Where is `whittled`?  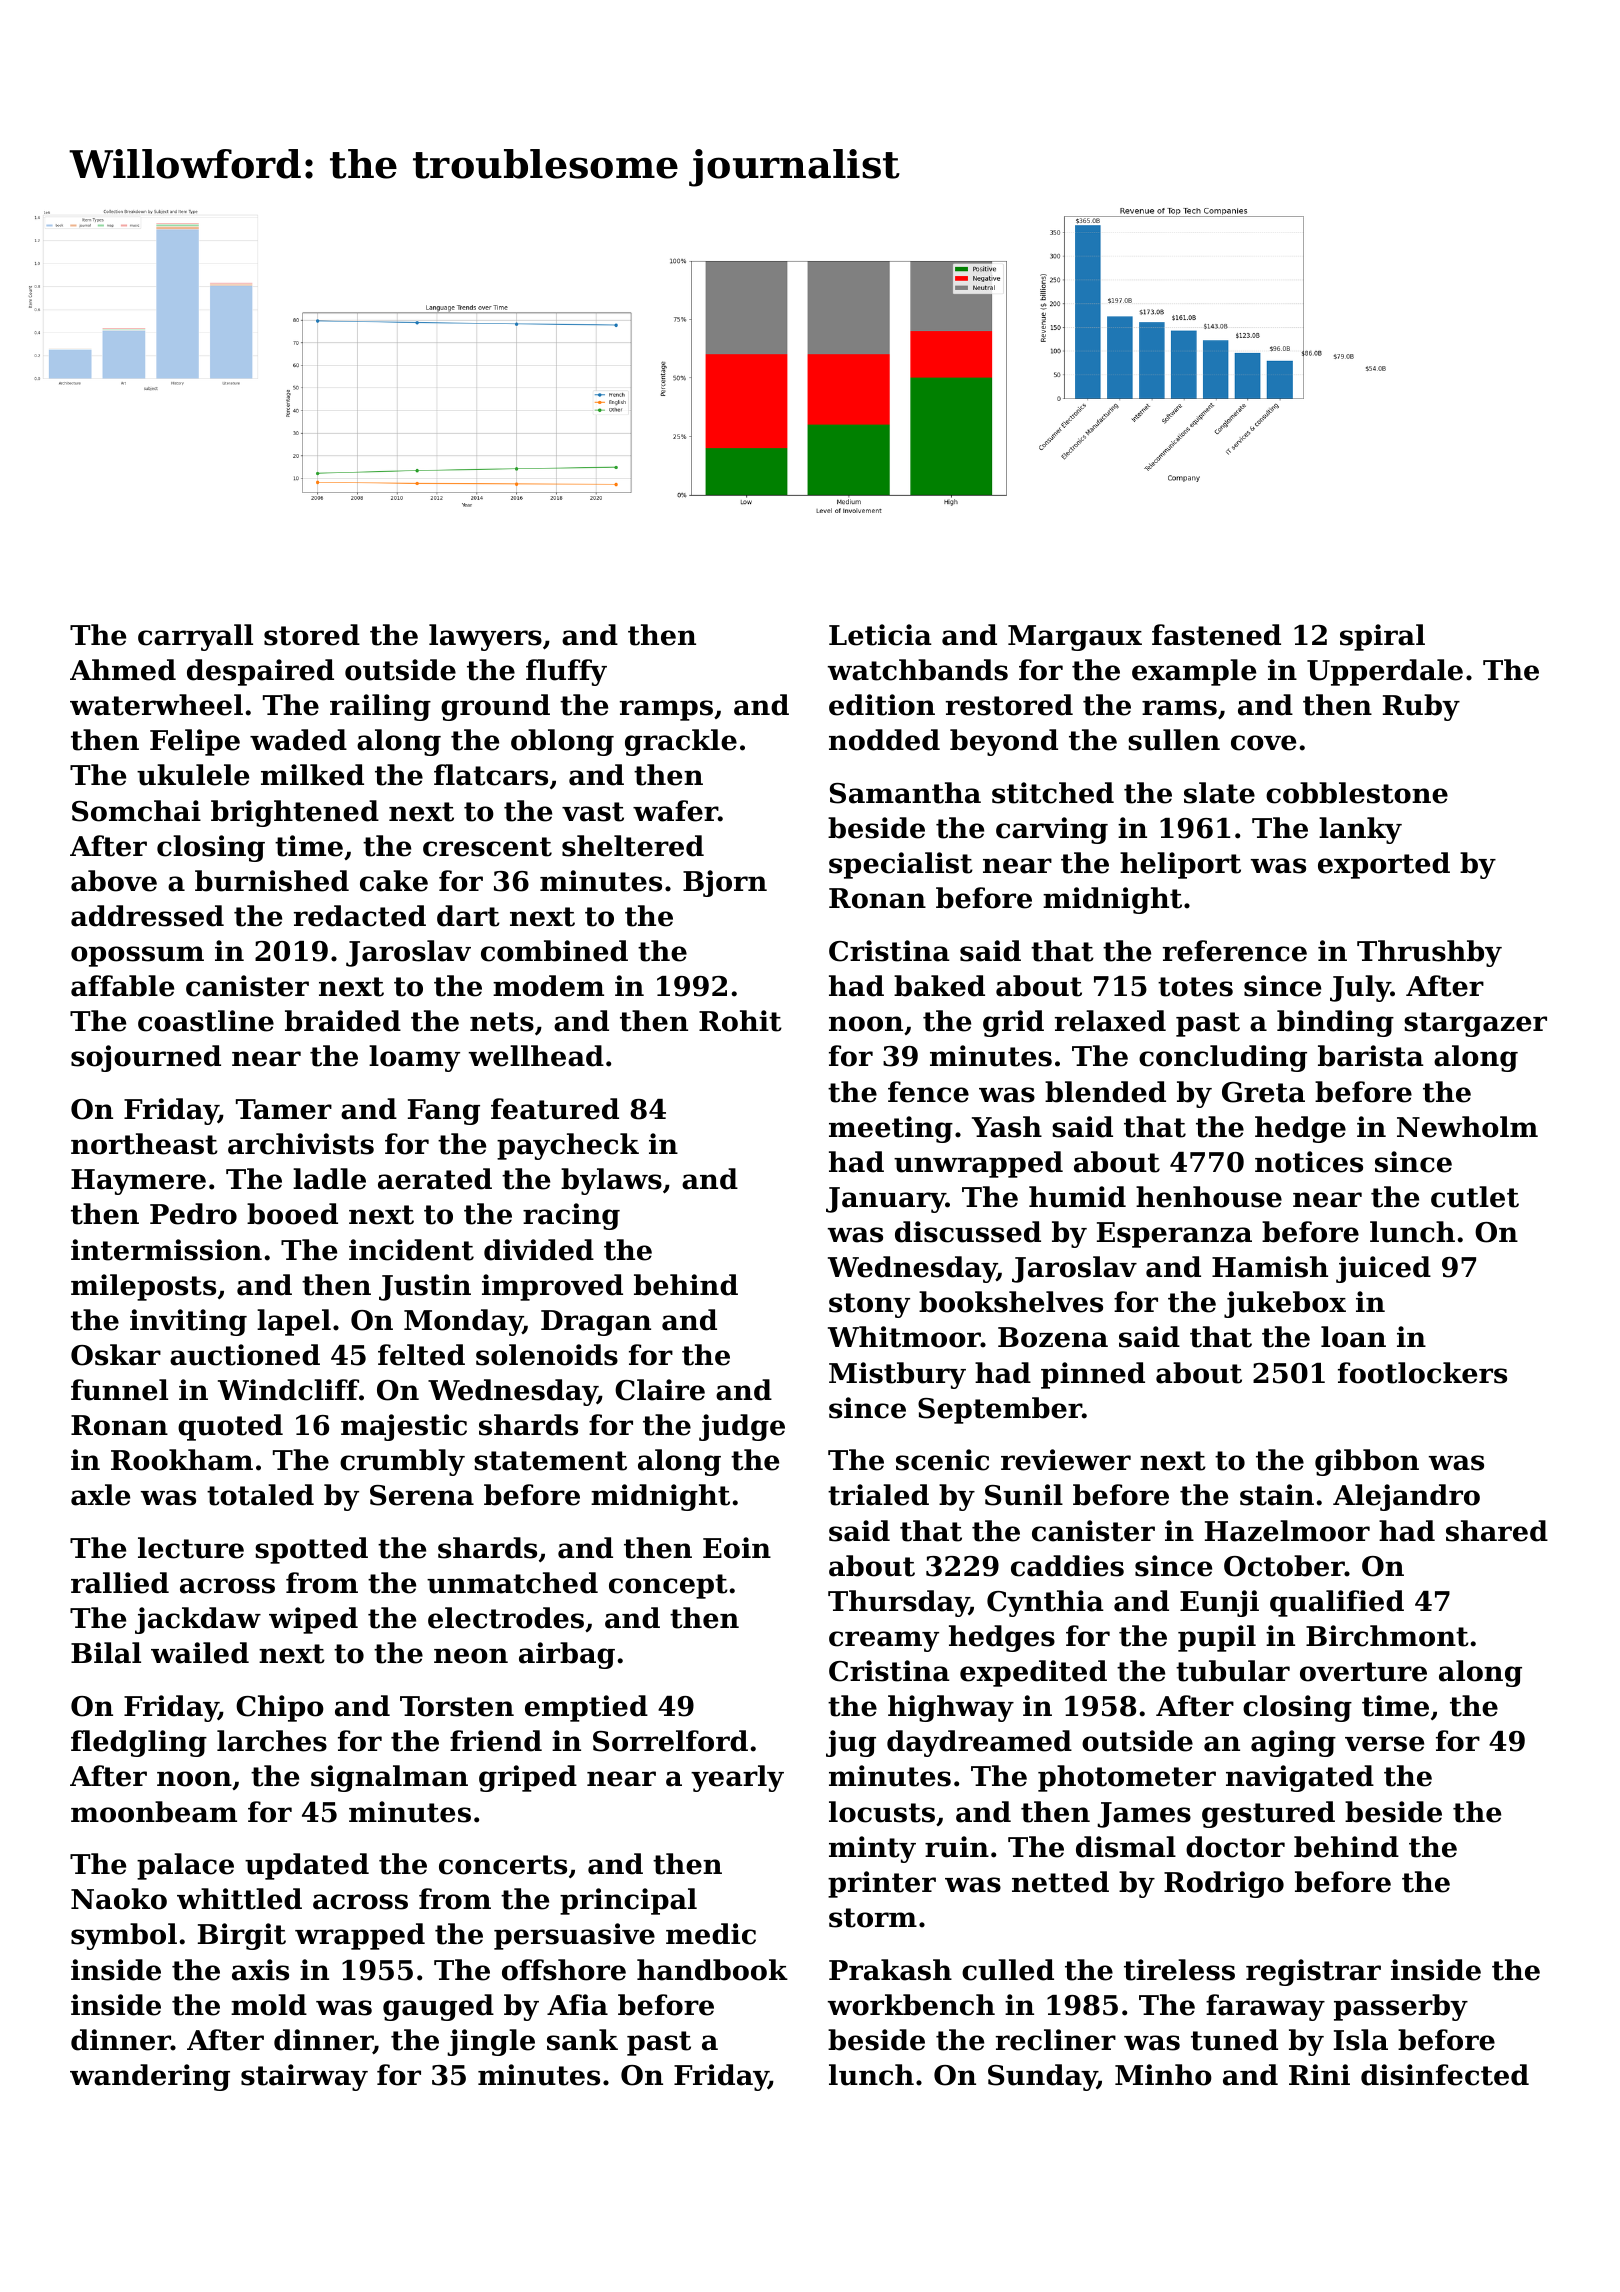 whittled is located at coordinates (239, 1899).
